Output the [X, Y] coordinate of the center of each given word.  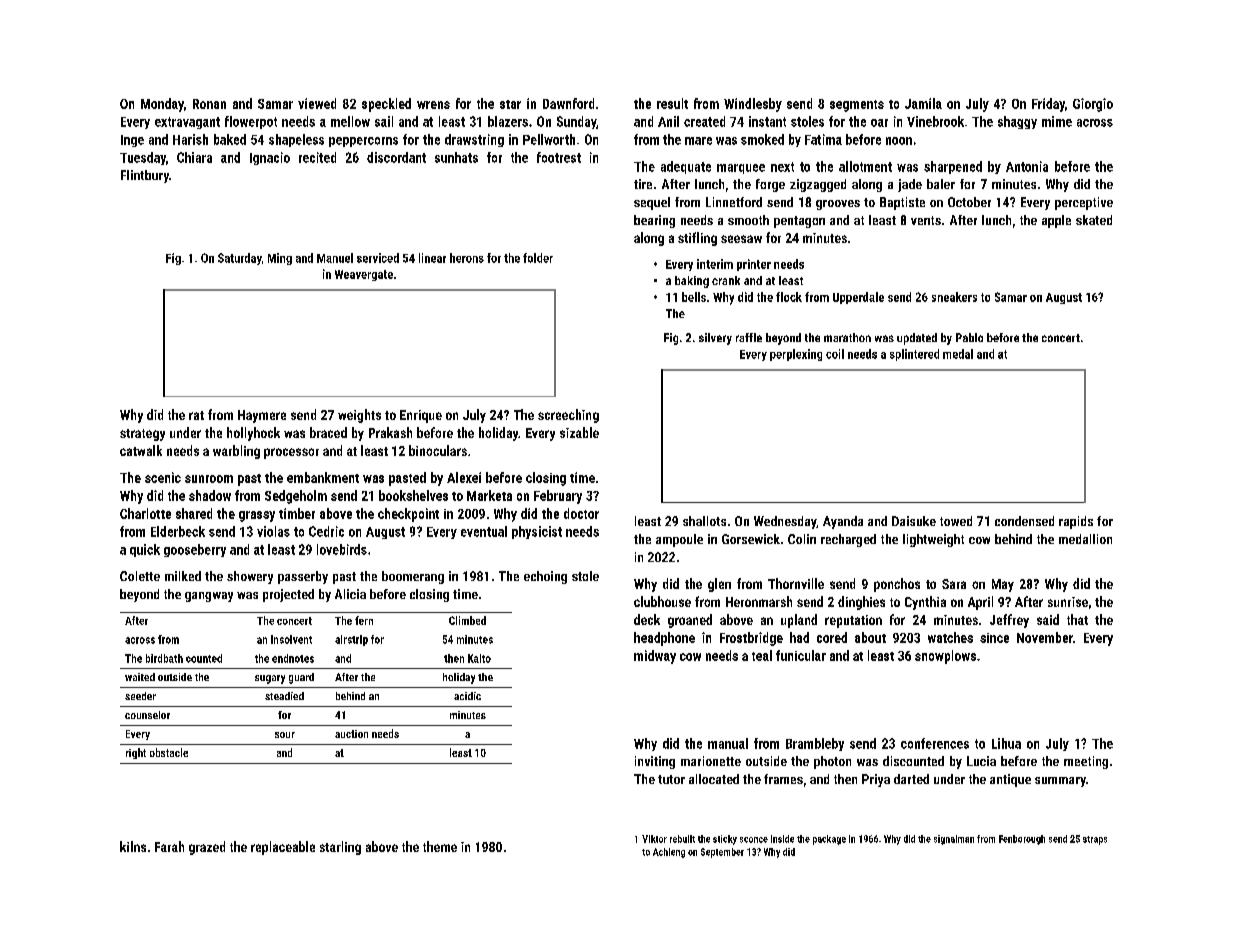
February [558, 497]
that [1077, 619]
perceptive [1084, 203]
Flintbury [145, 176]
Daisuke [914, 521]
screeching [568, 416]
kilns [133, 846]
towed [956, 521]
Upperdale [858, 298]
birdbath [164, 658]
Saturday [240, 259]
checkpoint [408, 515]
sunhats [456, 157]
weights [359, 416]
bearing [654, 221]
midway [655, 657]
